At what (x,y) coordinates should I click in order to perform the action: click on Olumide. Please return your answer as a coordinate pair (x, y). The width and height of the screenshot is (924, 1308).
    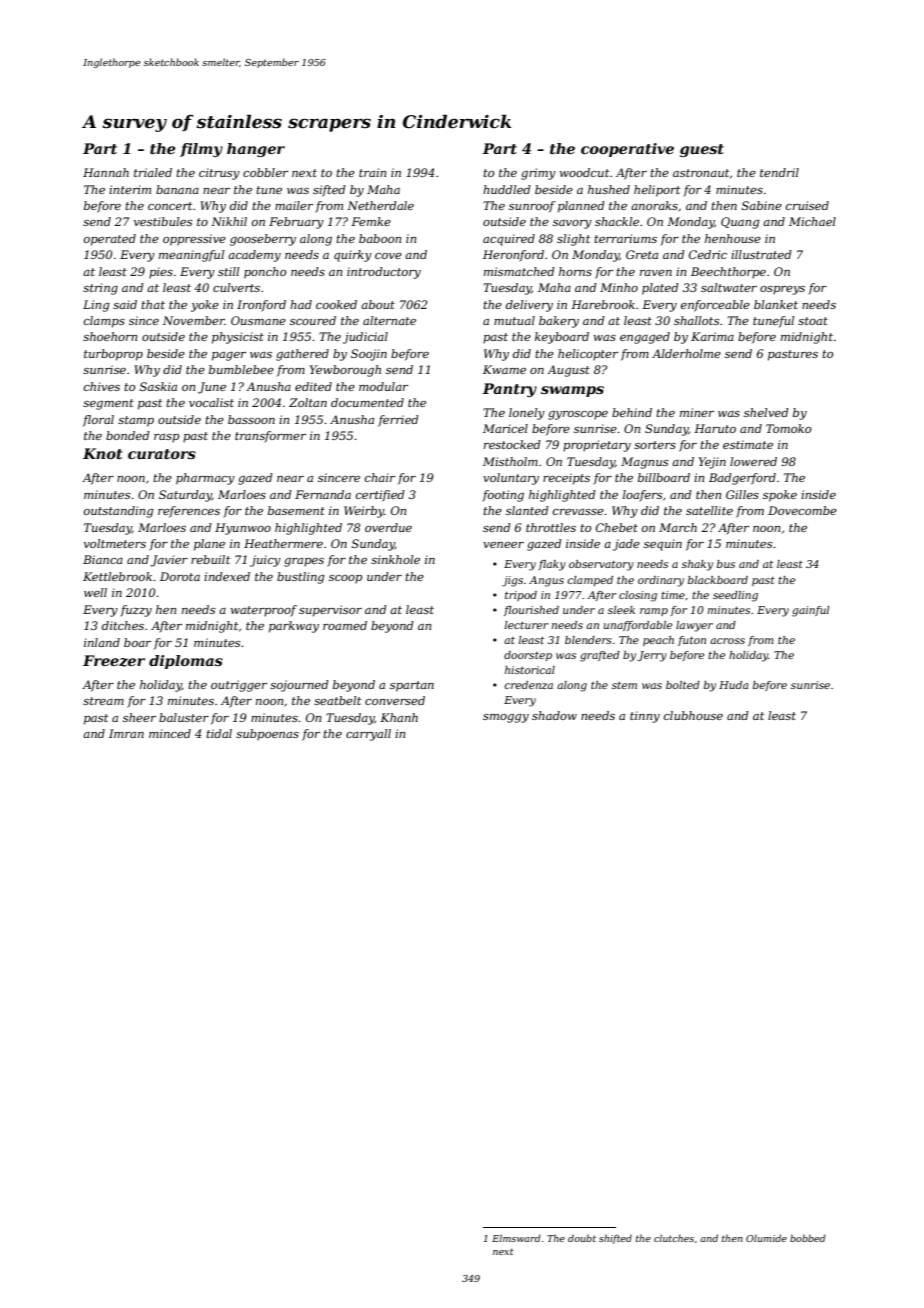
    Looking at the image, I should click on (766, 1238).
